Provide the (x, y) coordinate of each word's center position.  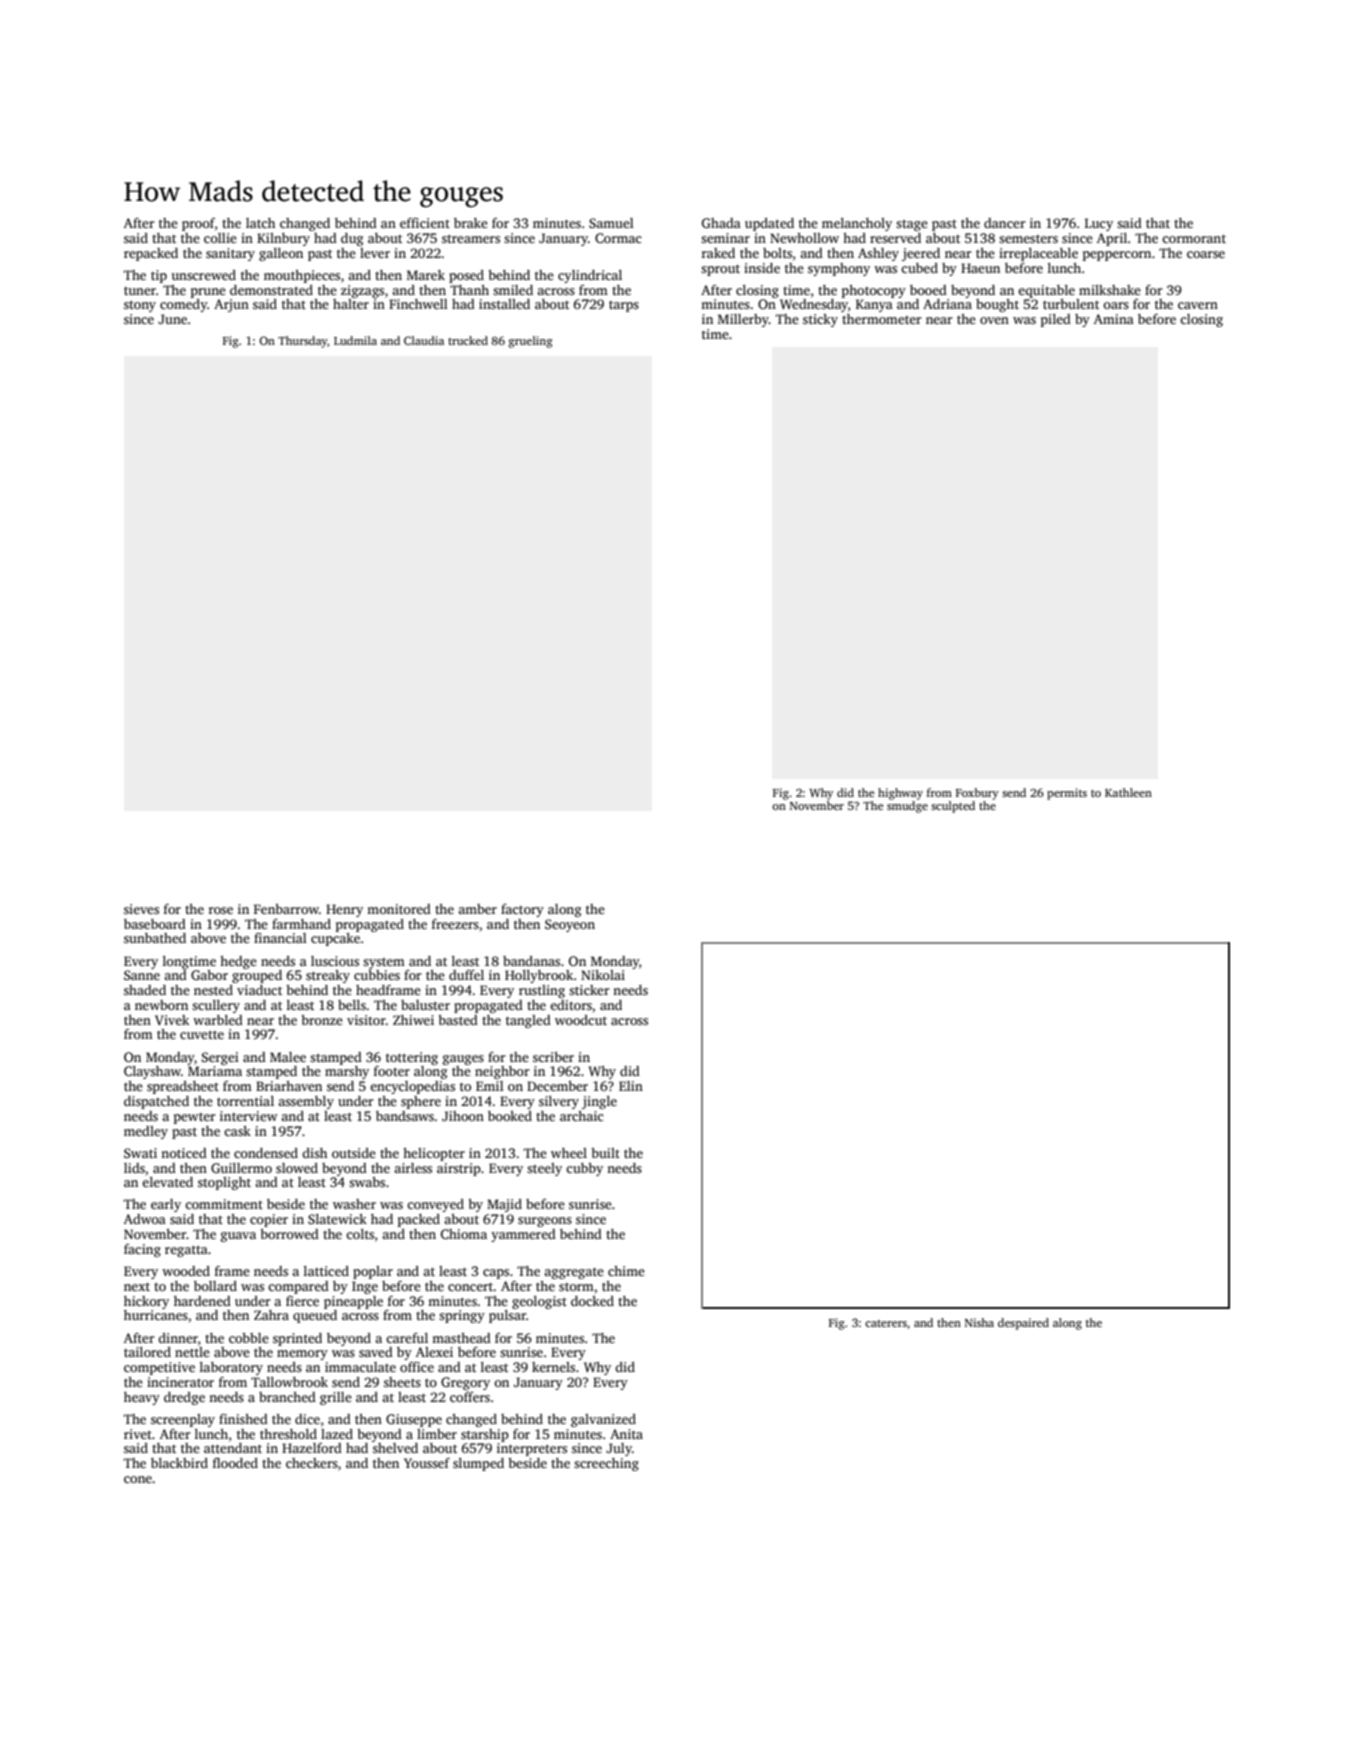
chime (626, 1271)
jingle (599, 1102)
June (172, 319)
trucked (468, 340)
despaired (1023, 1324)
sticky (820, 320)
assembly (306, 1102)
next (137, 1286)
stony (140, 306)
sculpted (953, 807)
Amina (1114, 319)
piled (1056, 320)
